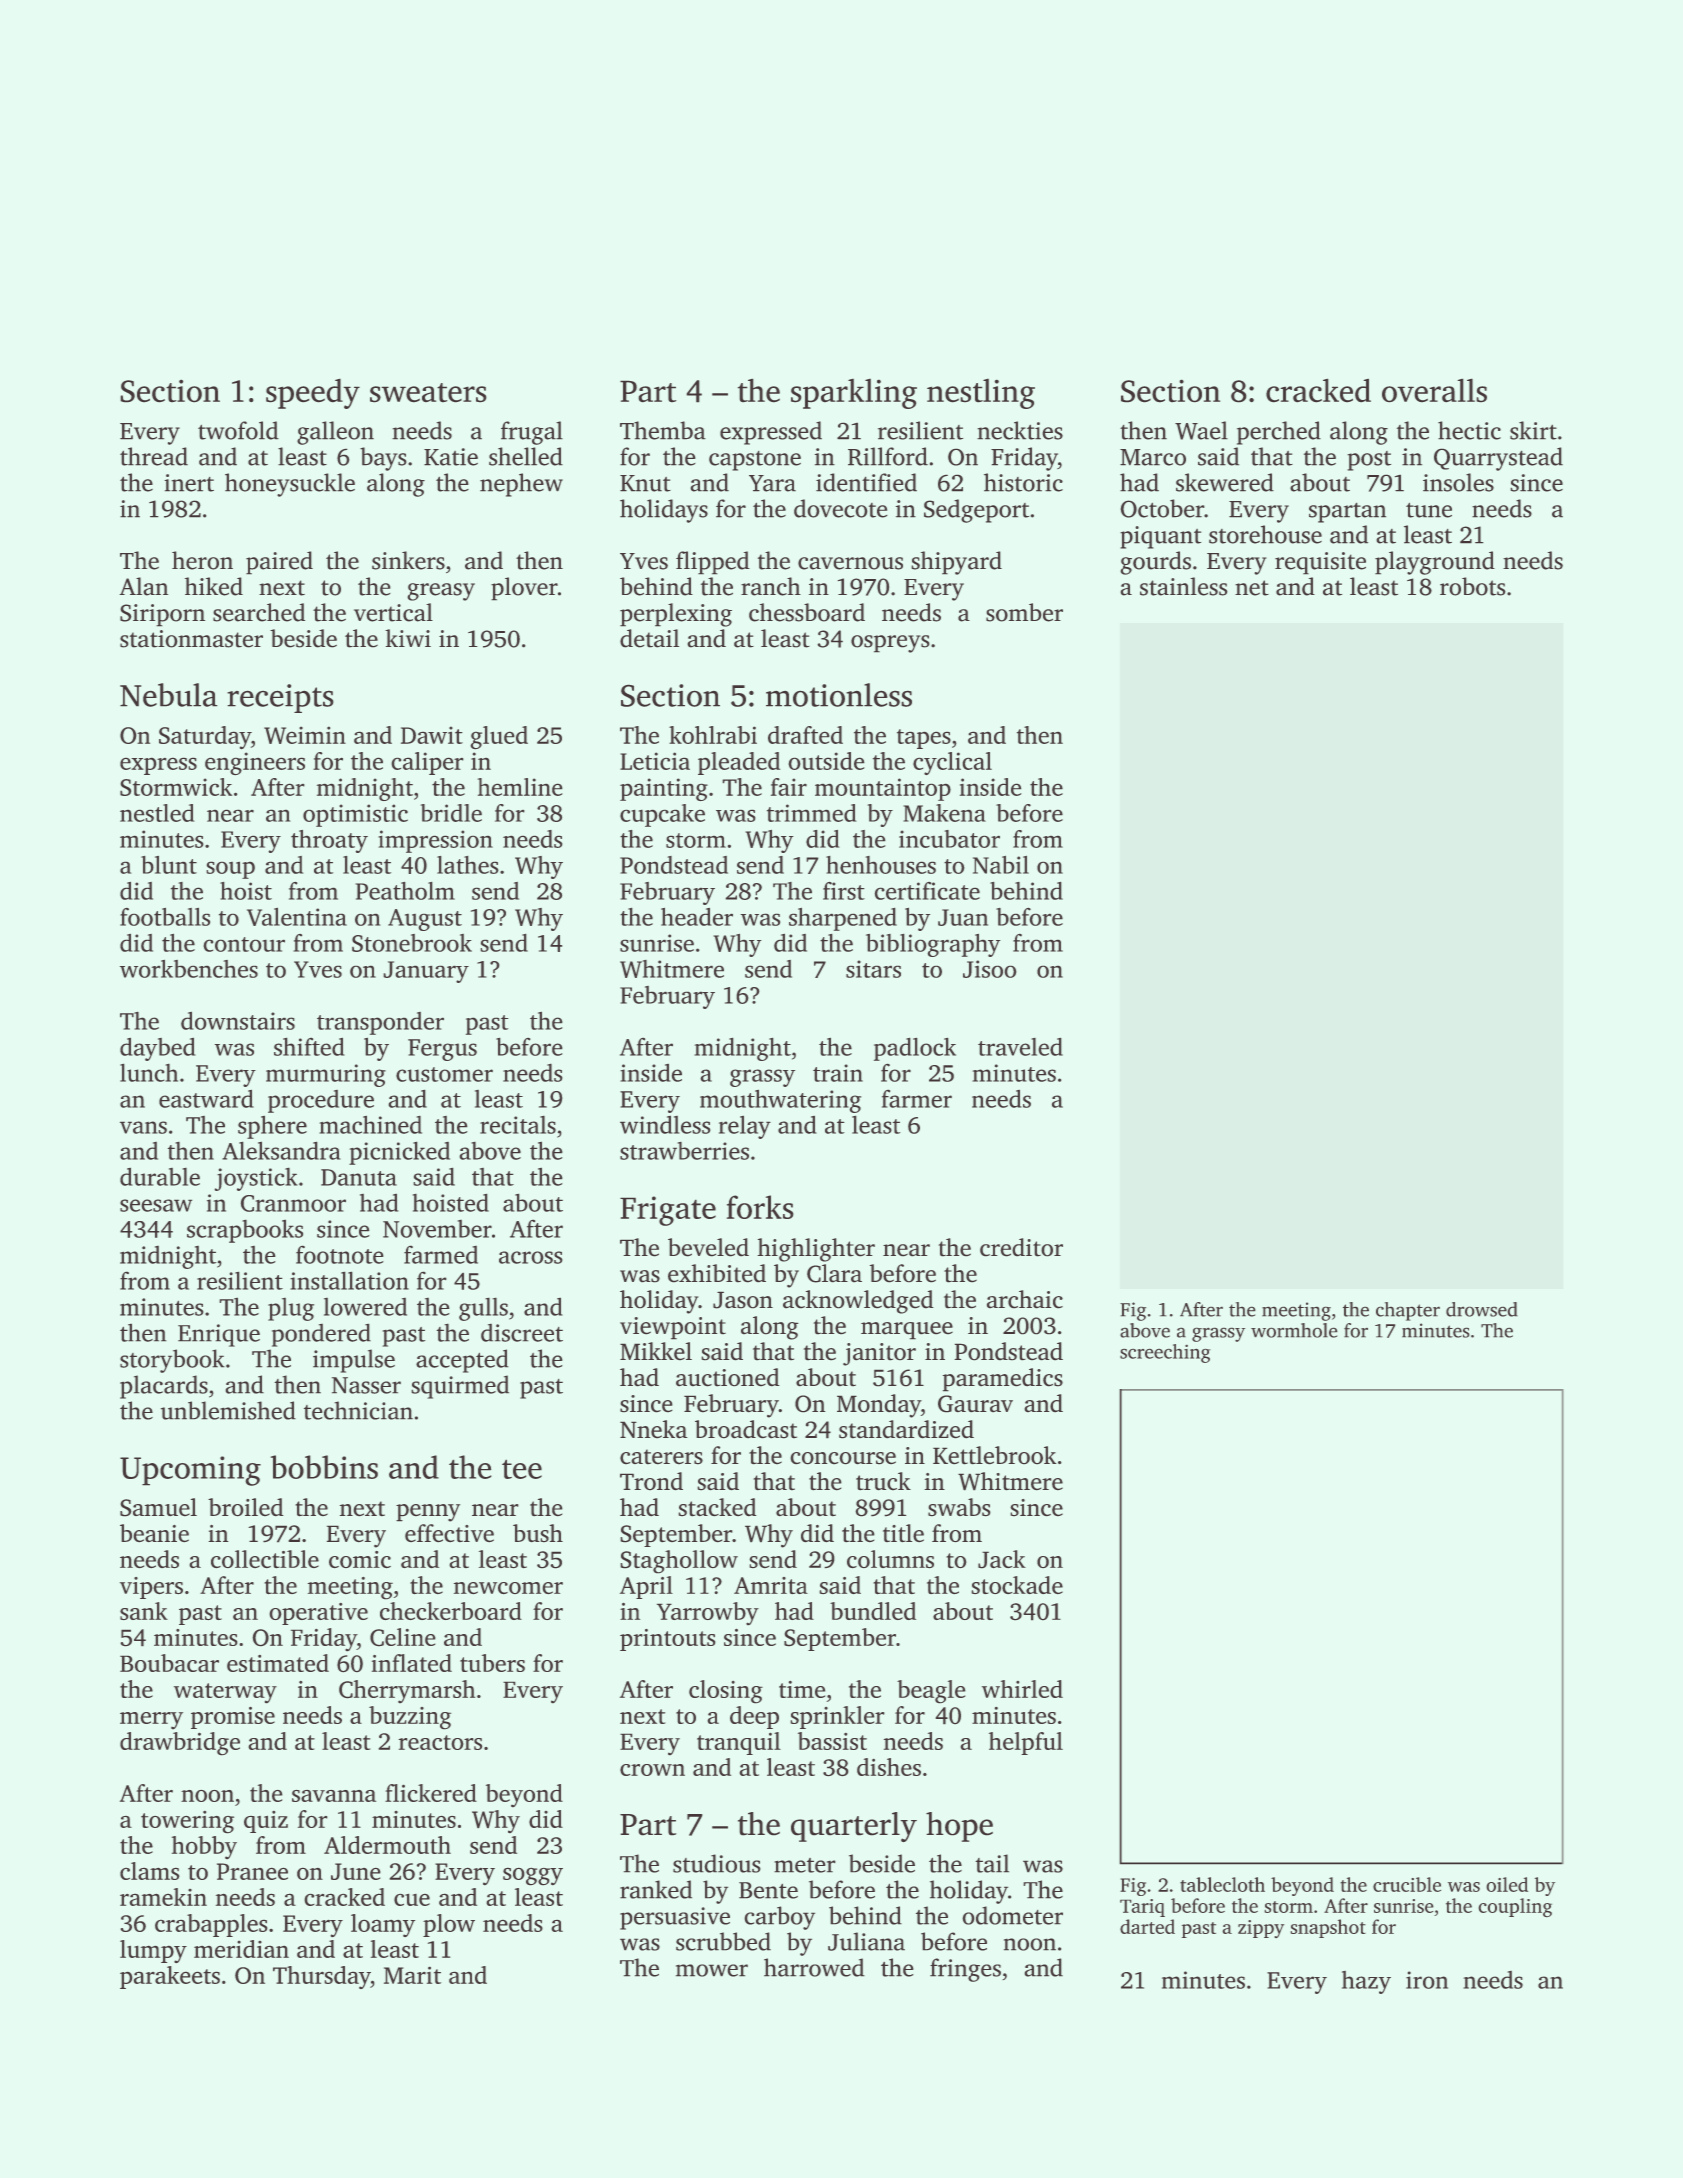  I want to click on drowsed, so click(1482, 1309).
